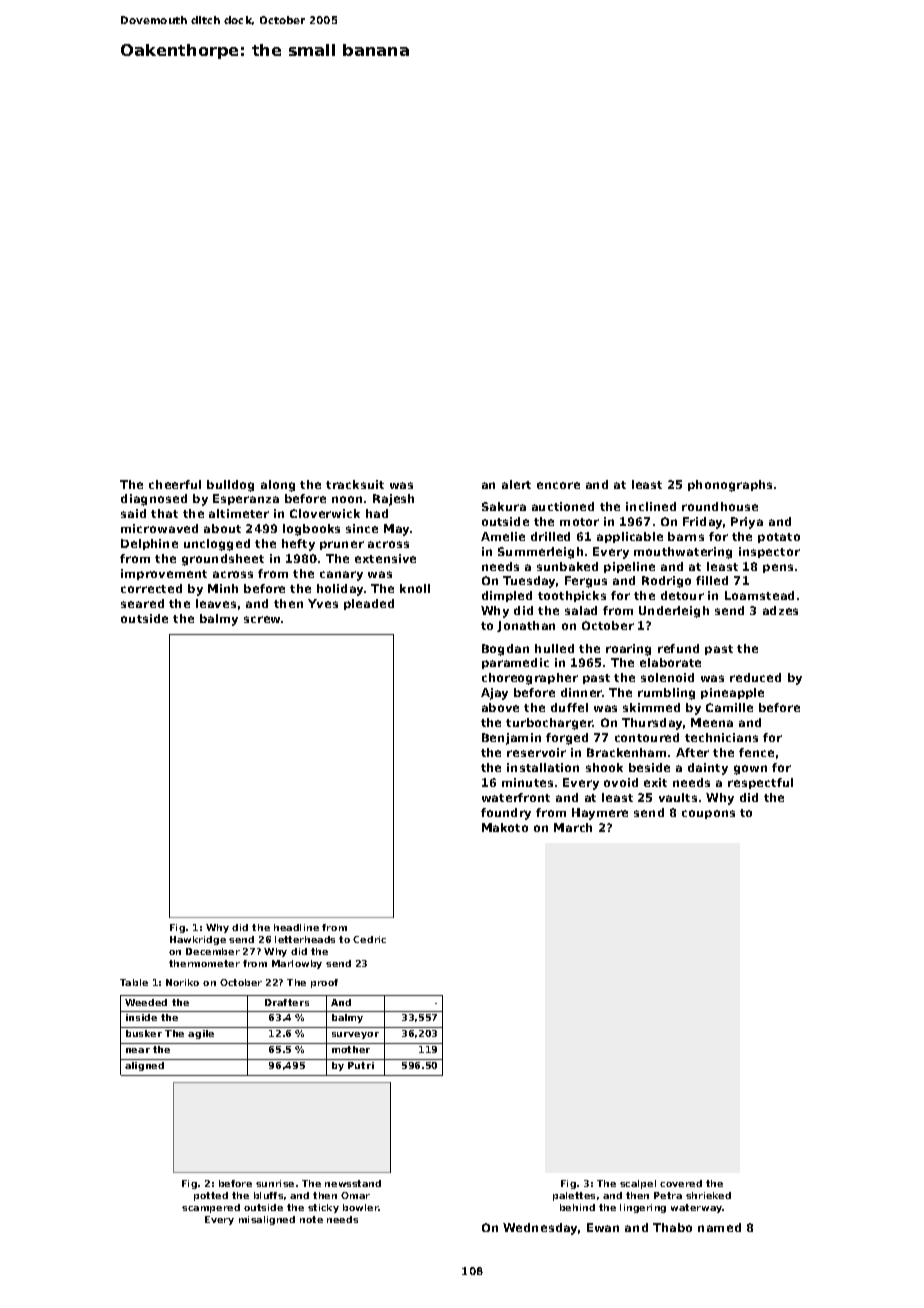 This screenshot has width=924, height=1308. I want to click on bowler, so click(361, 1207).
